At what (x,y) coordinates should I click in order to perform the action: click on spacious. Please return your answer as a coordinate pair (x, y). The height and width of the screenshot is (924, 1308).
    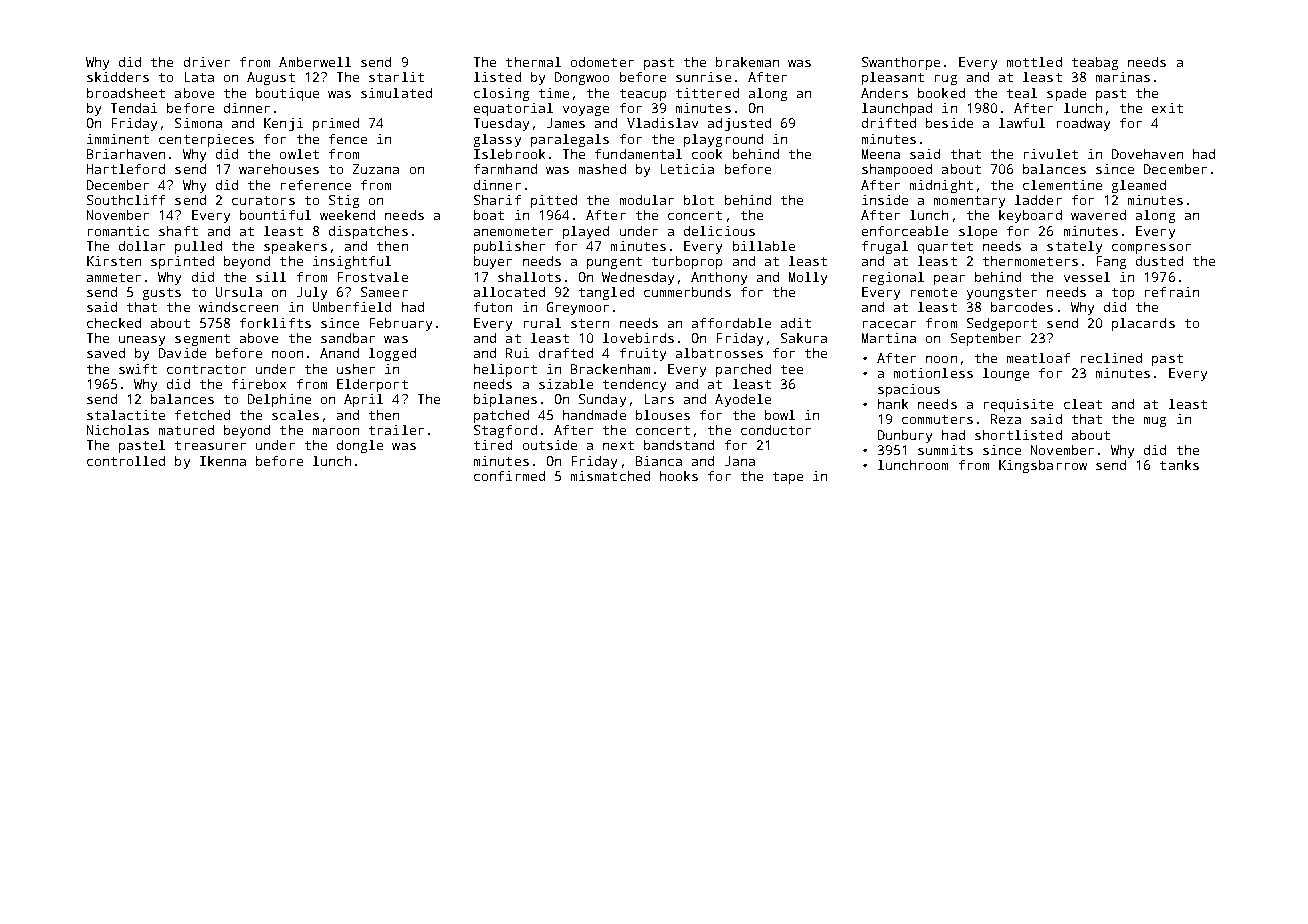
    Looking at the image, I should click on (909, 390).
